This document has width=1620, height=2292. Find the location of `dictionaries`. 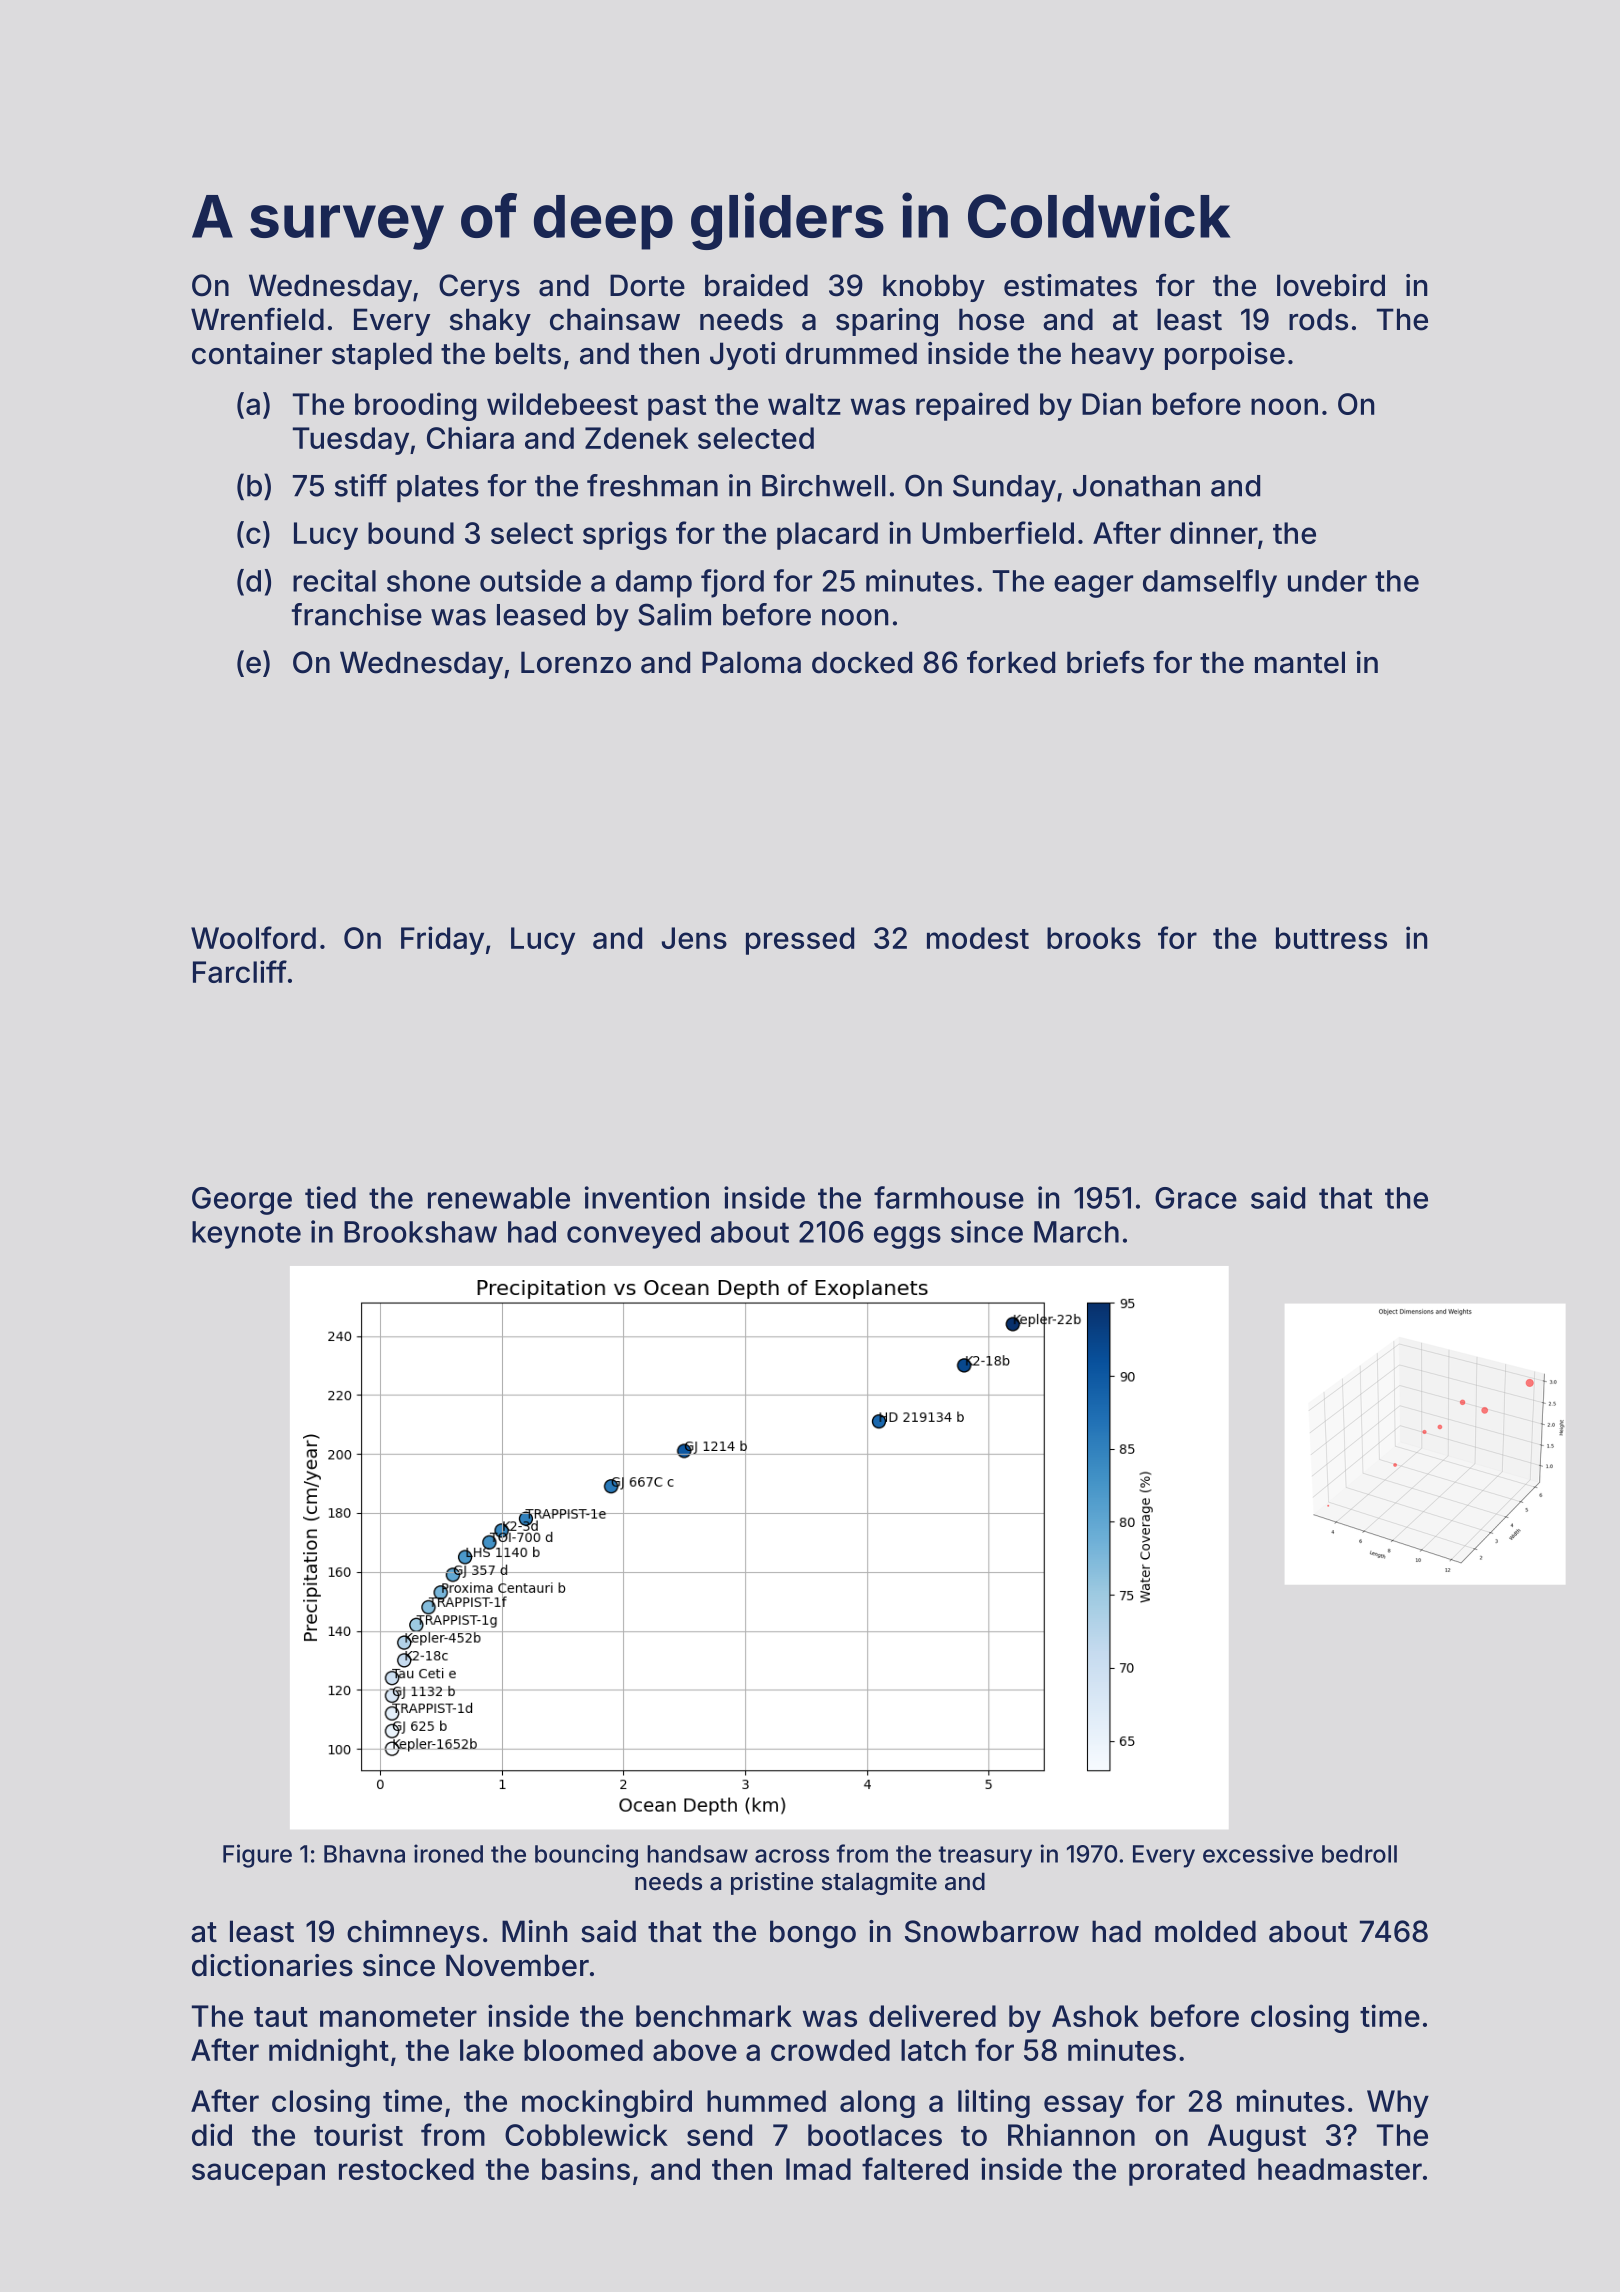

dictionaries is located at coordinates (272, 1965).
